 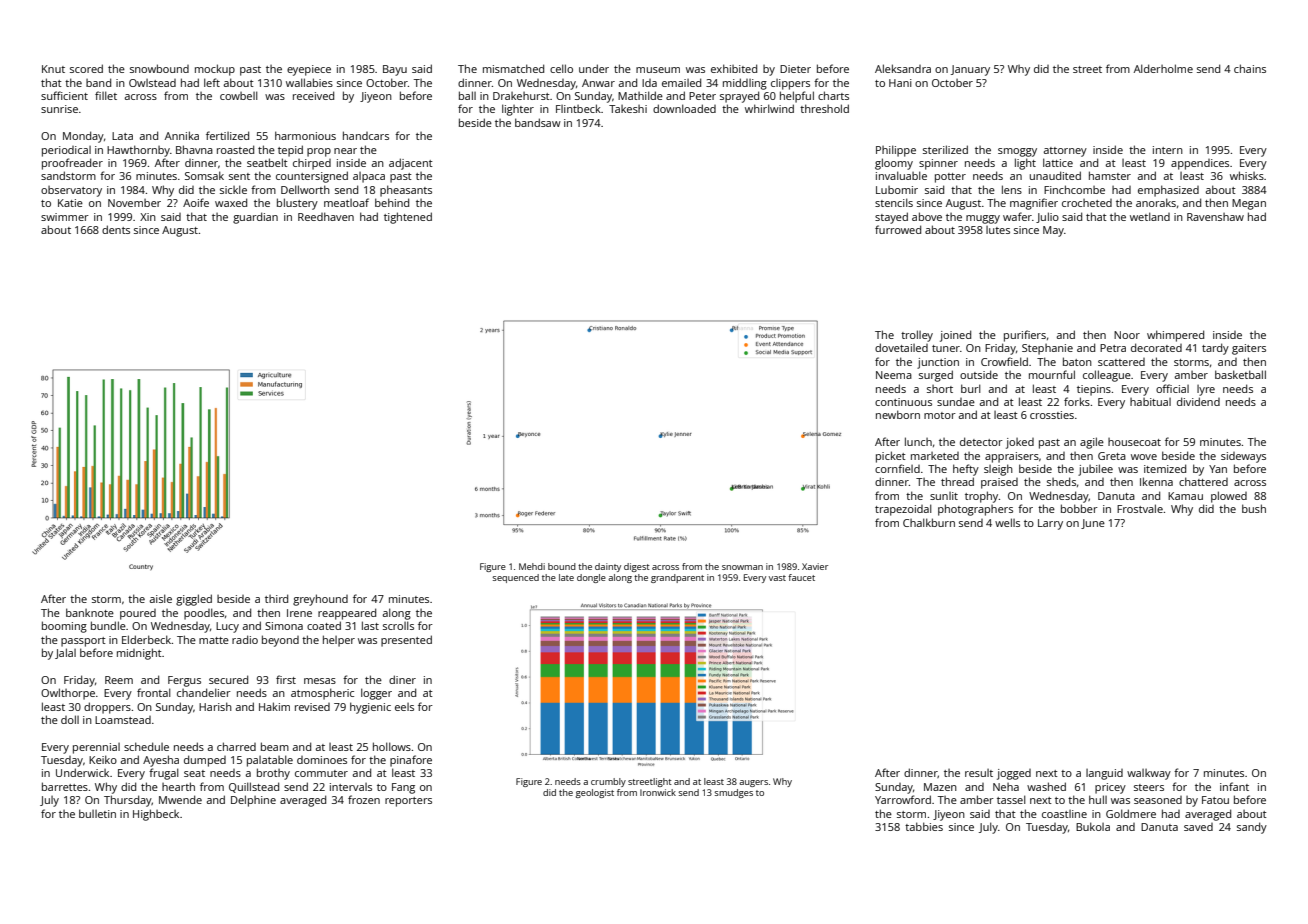 I want to click on dividend, so click(x=1198, y=401).
